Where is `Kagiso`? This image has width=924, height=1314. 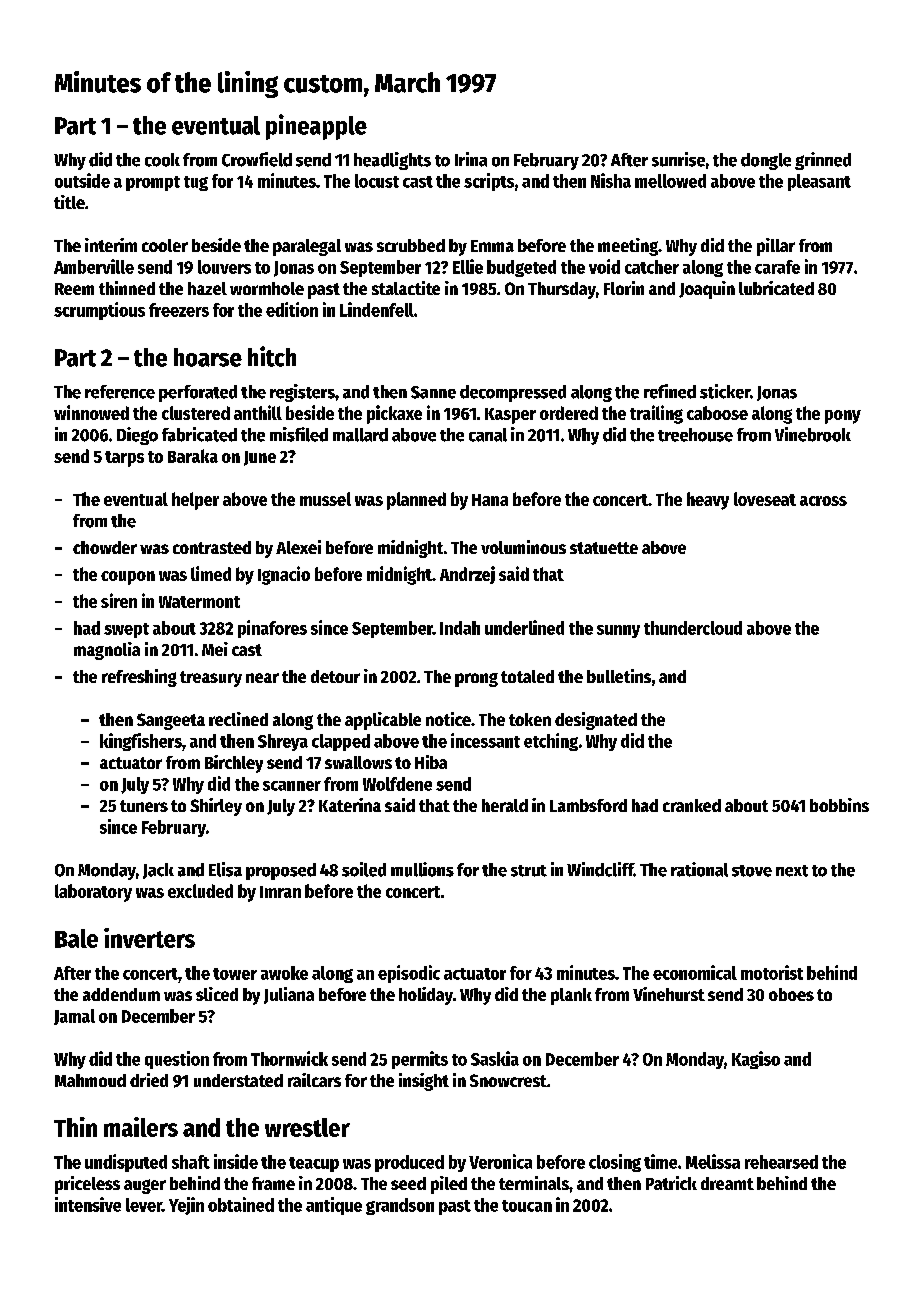
Kagiso is located at coordinates (756, 1060).
